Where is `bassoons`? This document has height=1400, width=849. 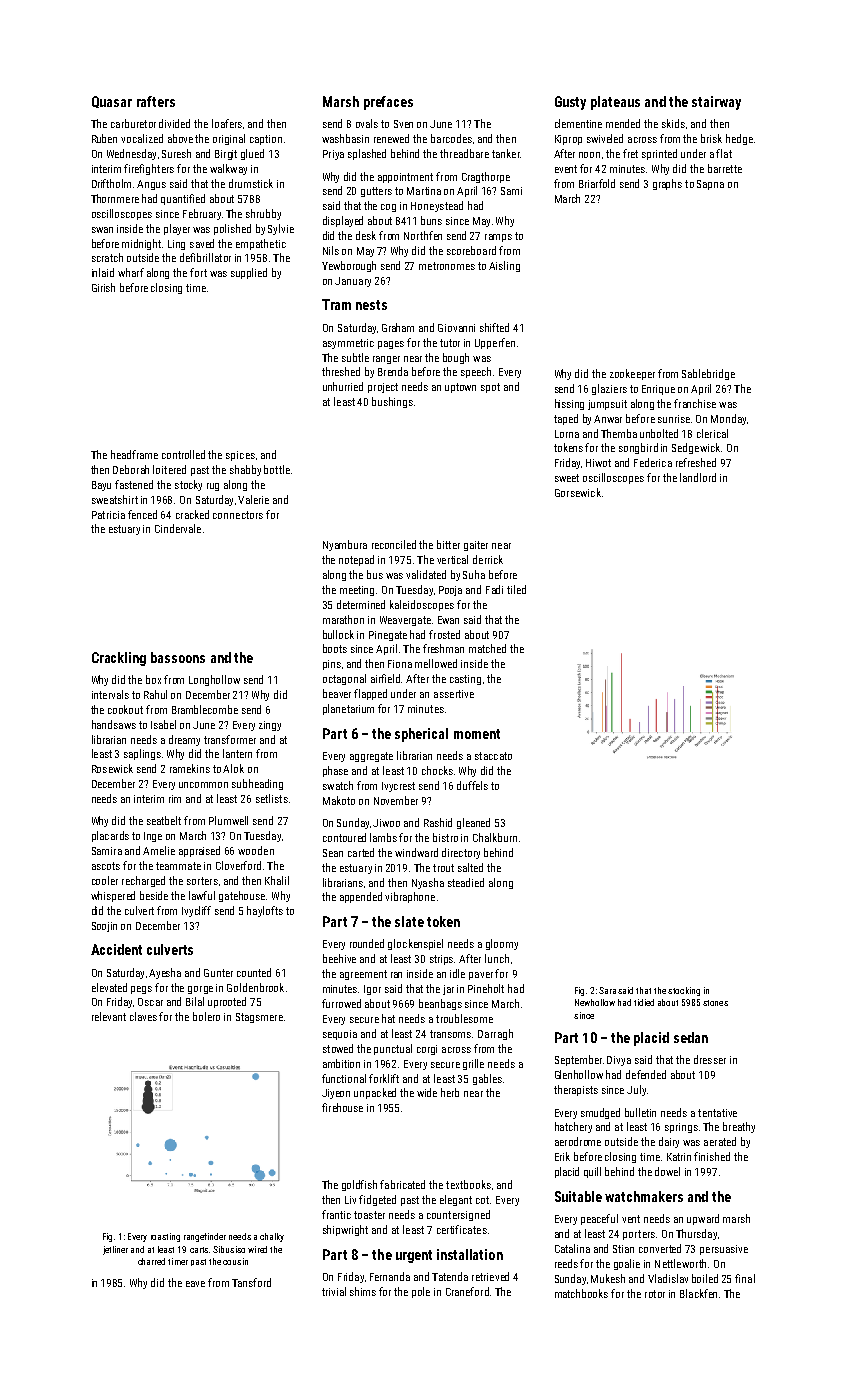 bassoons is located at coordinates (178, 657).
